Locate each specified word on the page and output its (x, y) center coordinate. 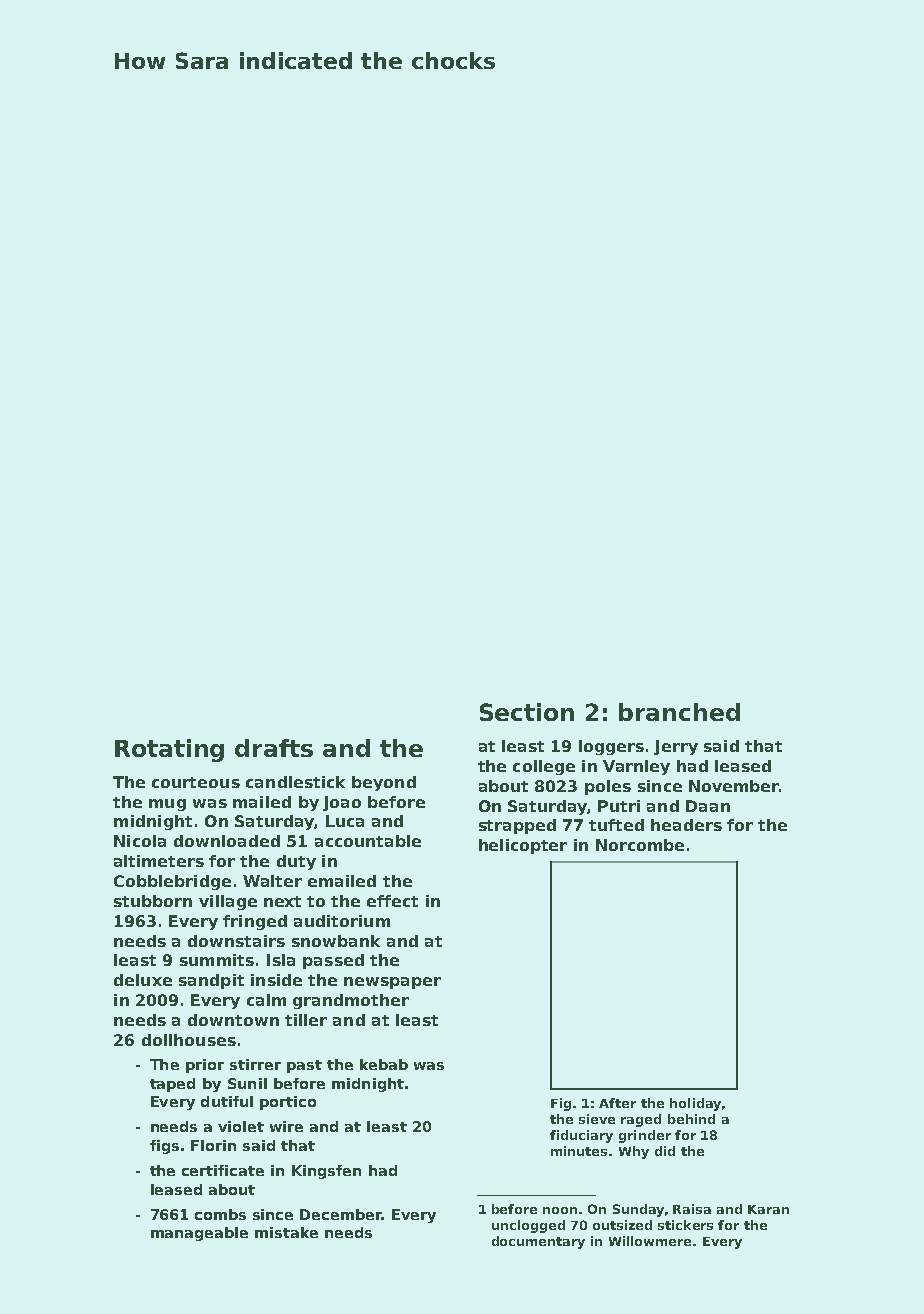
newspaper (392, 983)
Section (527, 712)
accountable (368, 841)
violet (241, 1126)
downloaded (227, 841)
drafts (274, 748)
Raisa (692, 1209)
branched (679, 712)
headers (686, 825)
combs (220, 1214)
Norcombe (640, 845)
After (617, 1103)
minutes (579, 1151)
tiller (306, 1020)
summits (217, 960)
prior (205, 1066)
